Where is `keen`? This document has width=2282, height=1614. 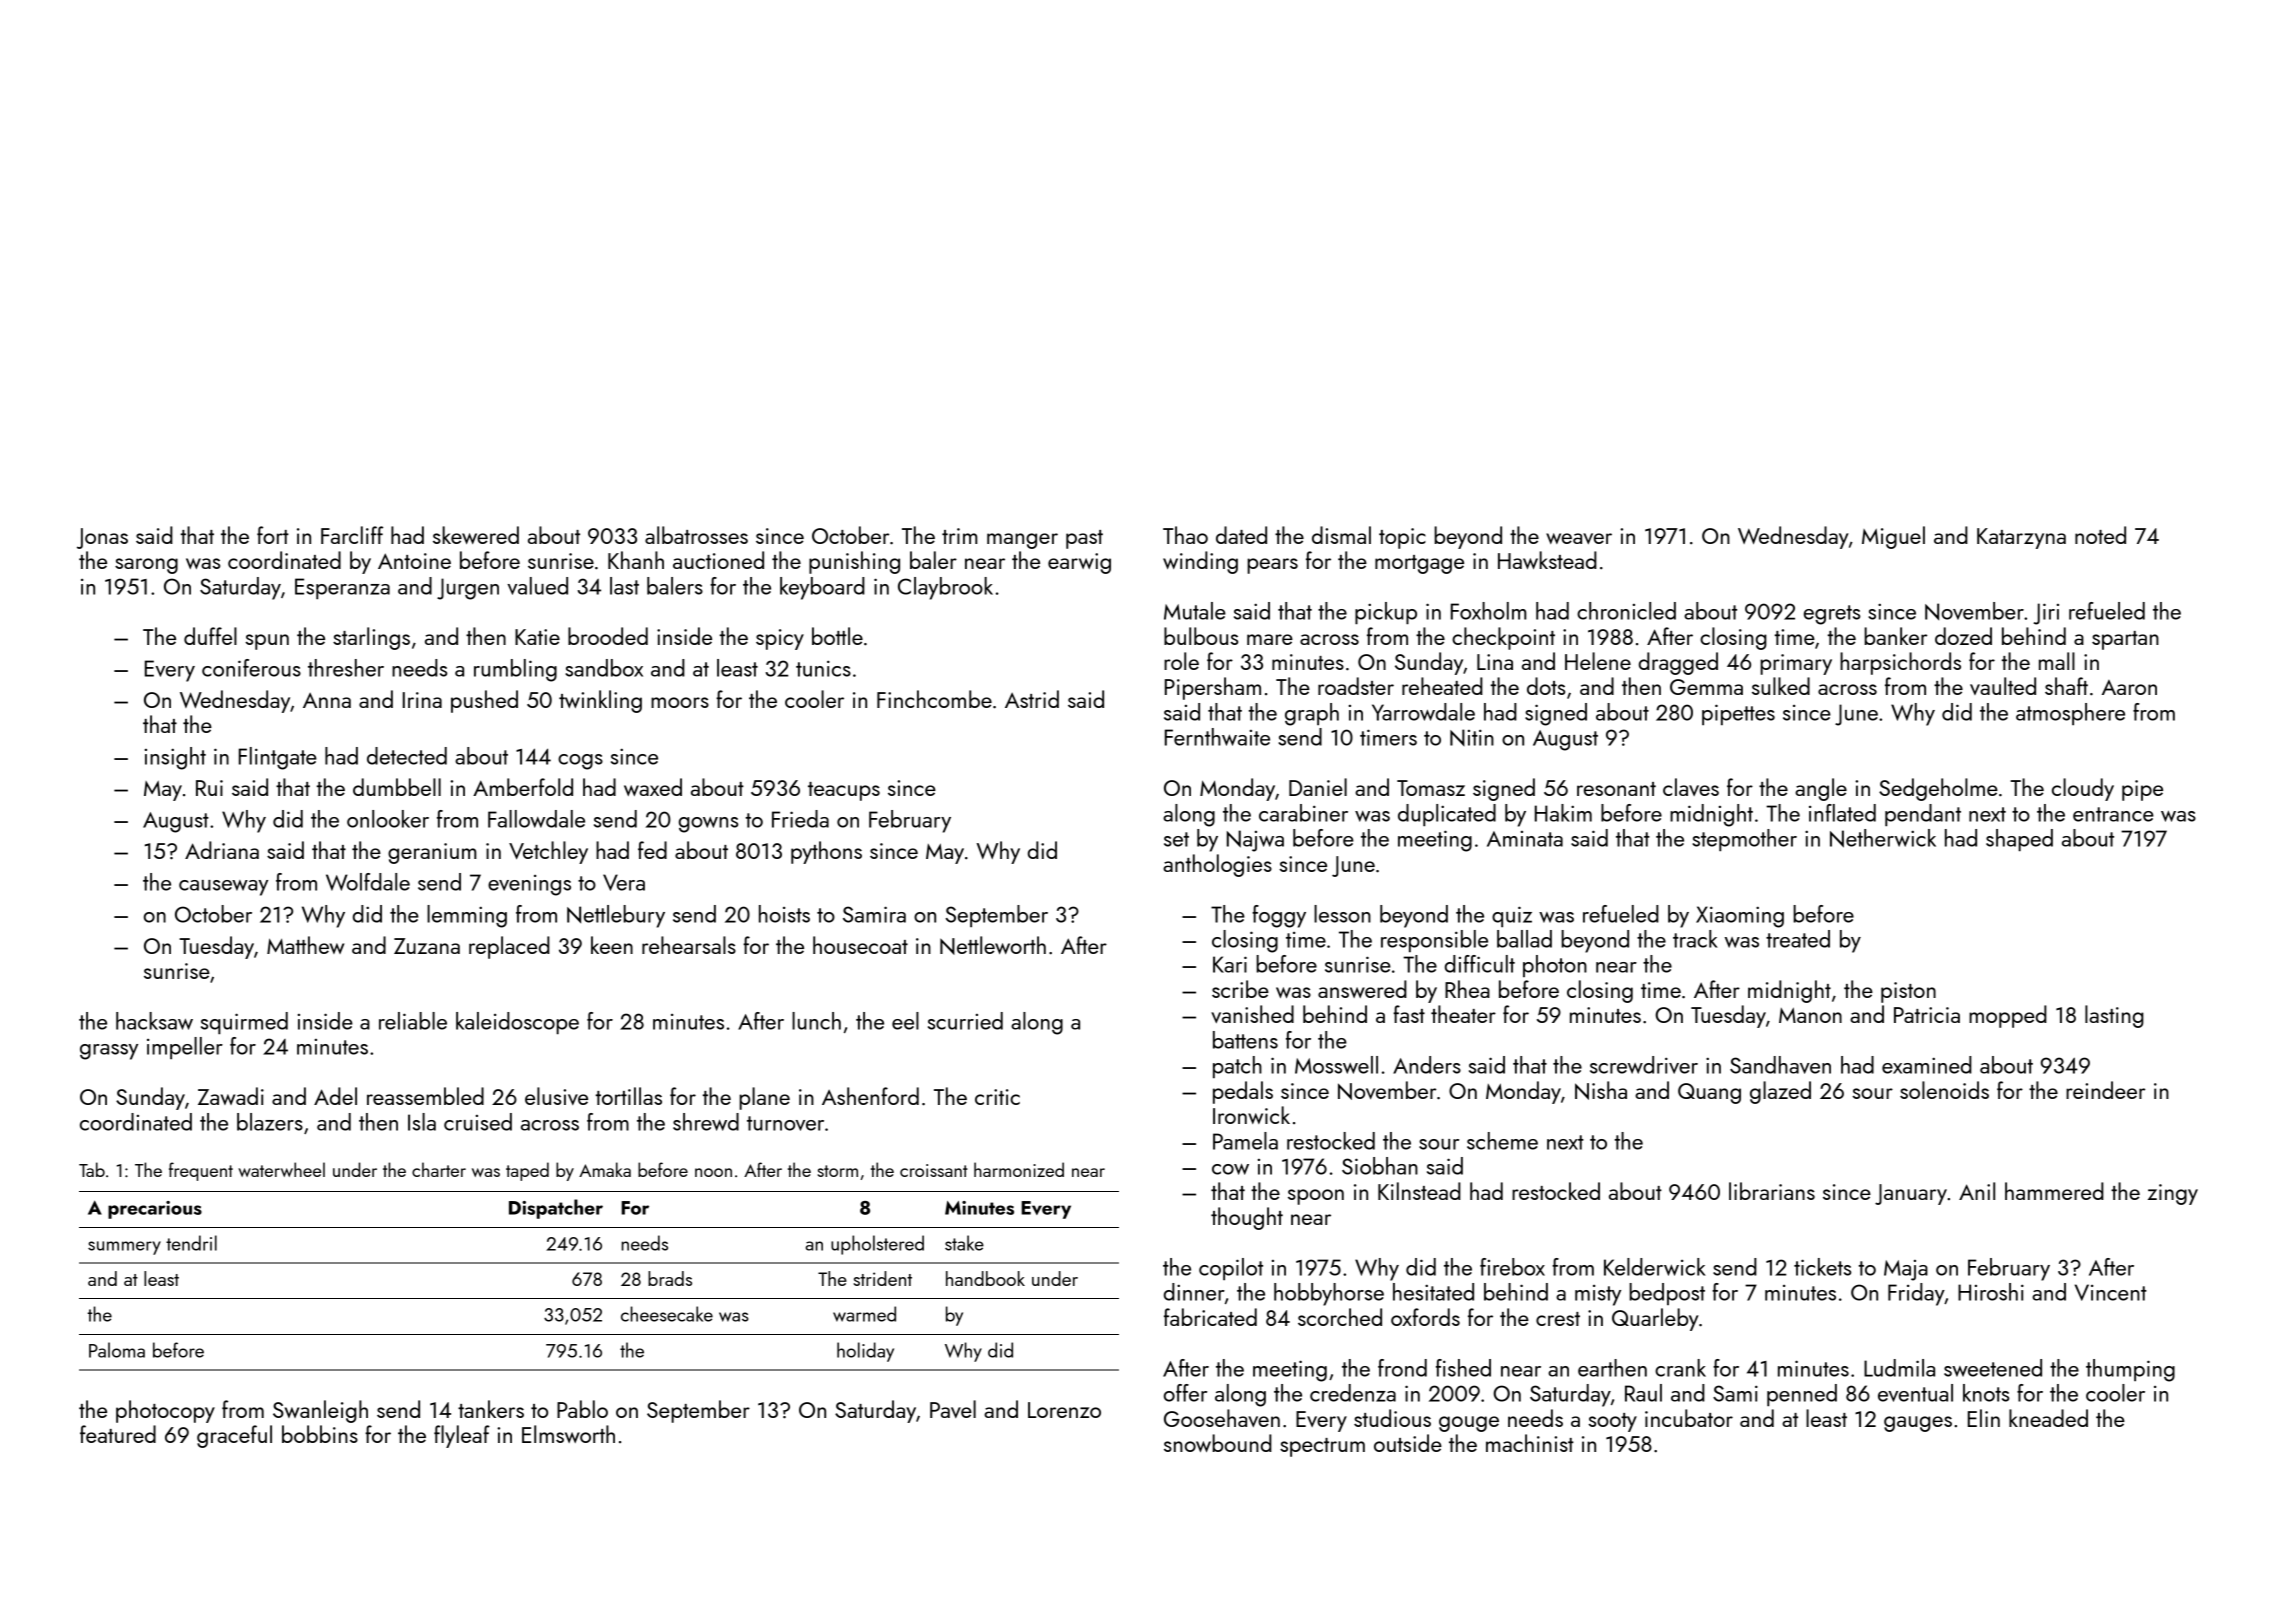 keen is located at coordinates (612, 945).
